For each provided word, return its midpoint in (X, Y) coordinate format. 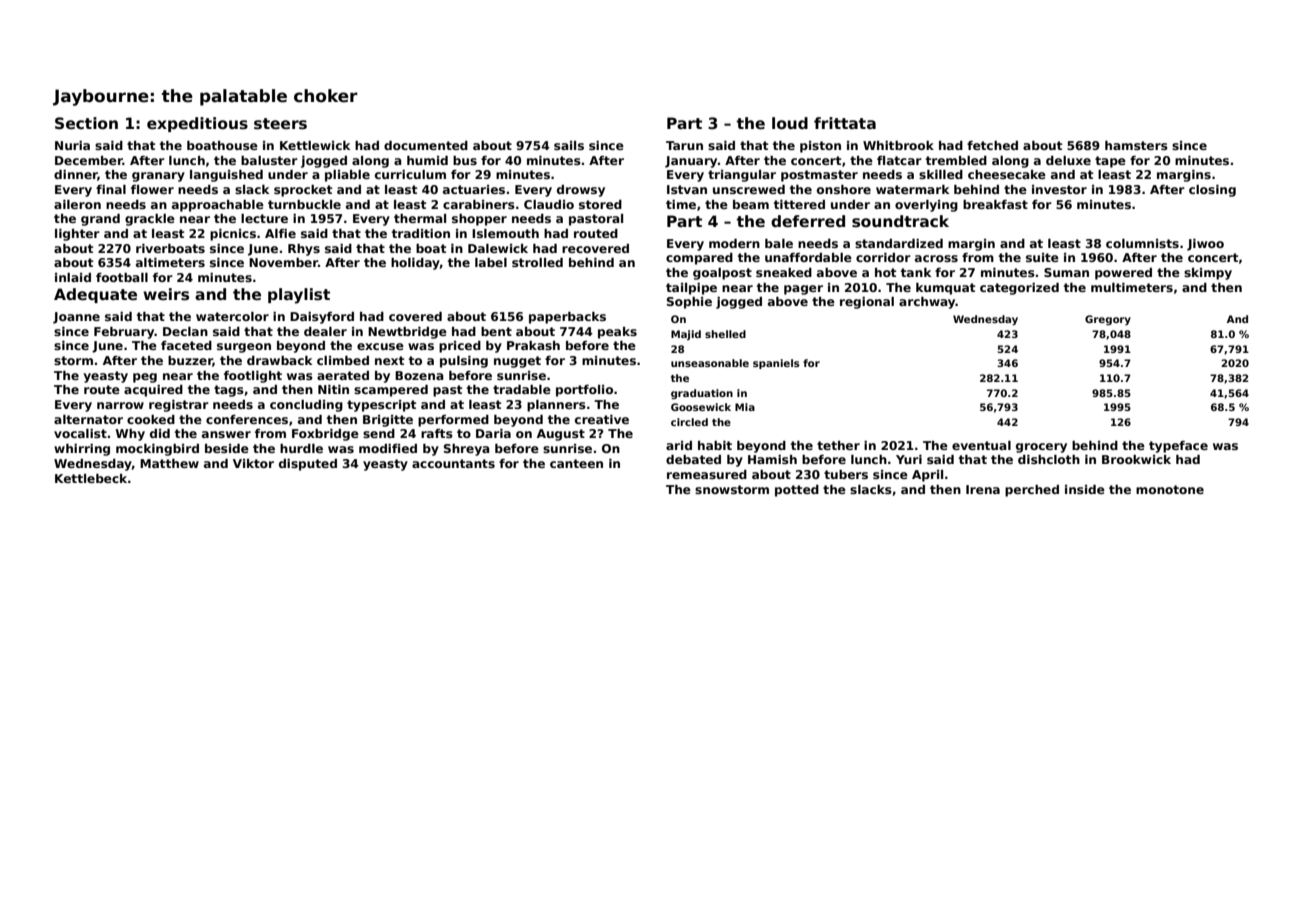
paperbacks (567, 318)
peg (145, 378)
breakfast (995, 204)
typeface (1178, 447)
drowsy (581, 191)
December (89, 160)
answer (226, 434)
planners (556, 406)
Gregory (1108, 320)
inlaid (73, 277)
